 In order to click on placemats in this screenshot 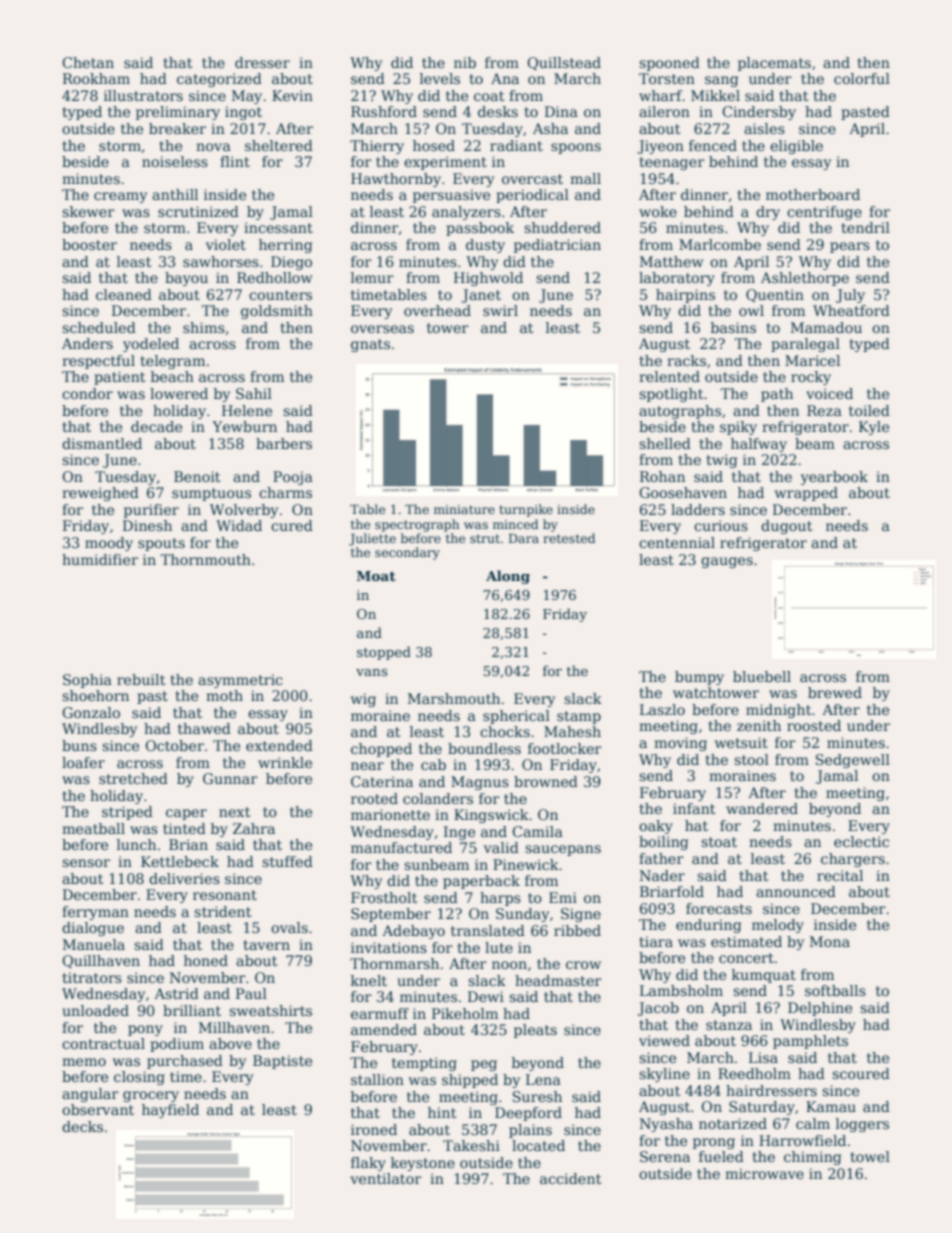, I will do `click(774, 64)`.
